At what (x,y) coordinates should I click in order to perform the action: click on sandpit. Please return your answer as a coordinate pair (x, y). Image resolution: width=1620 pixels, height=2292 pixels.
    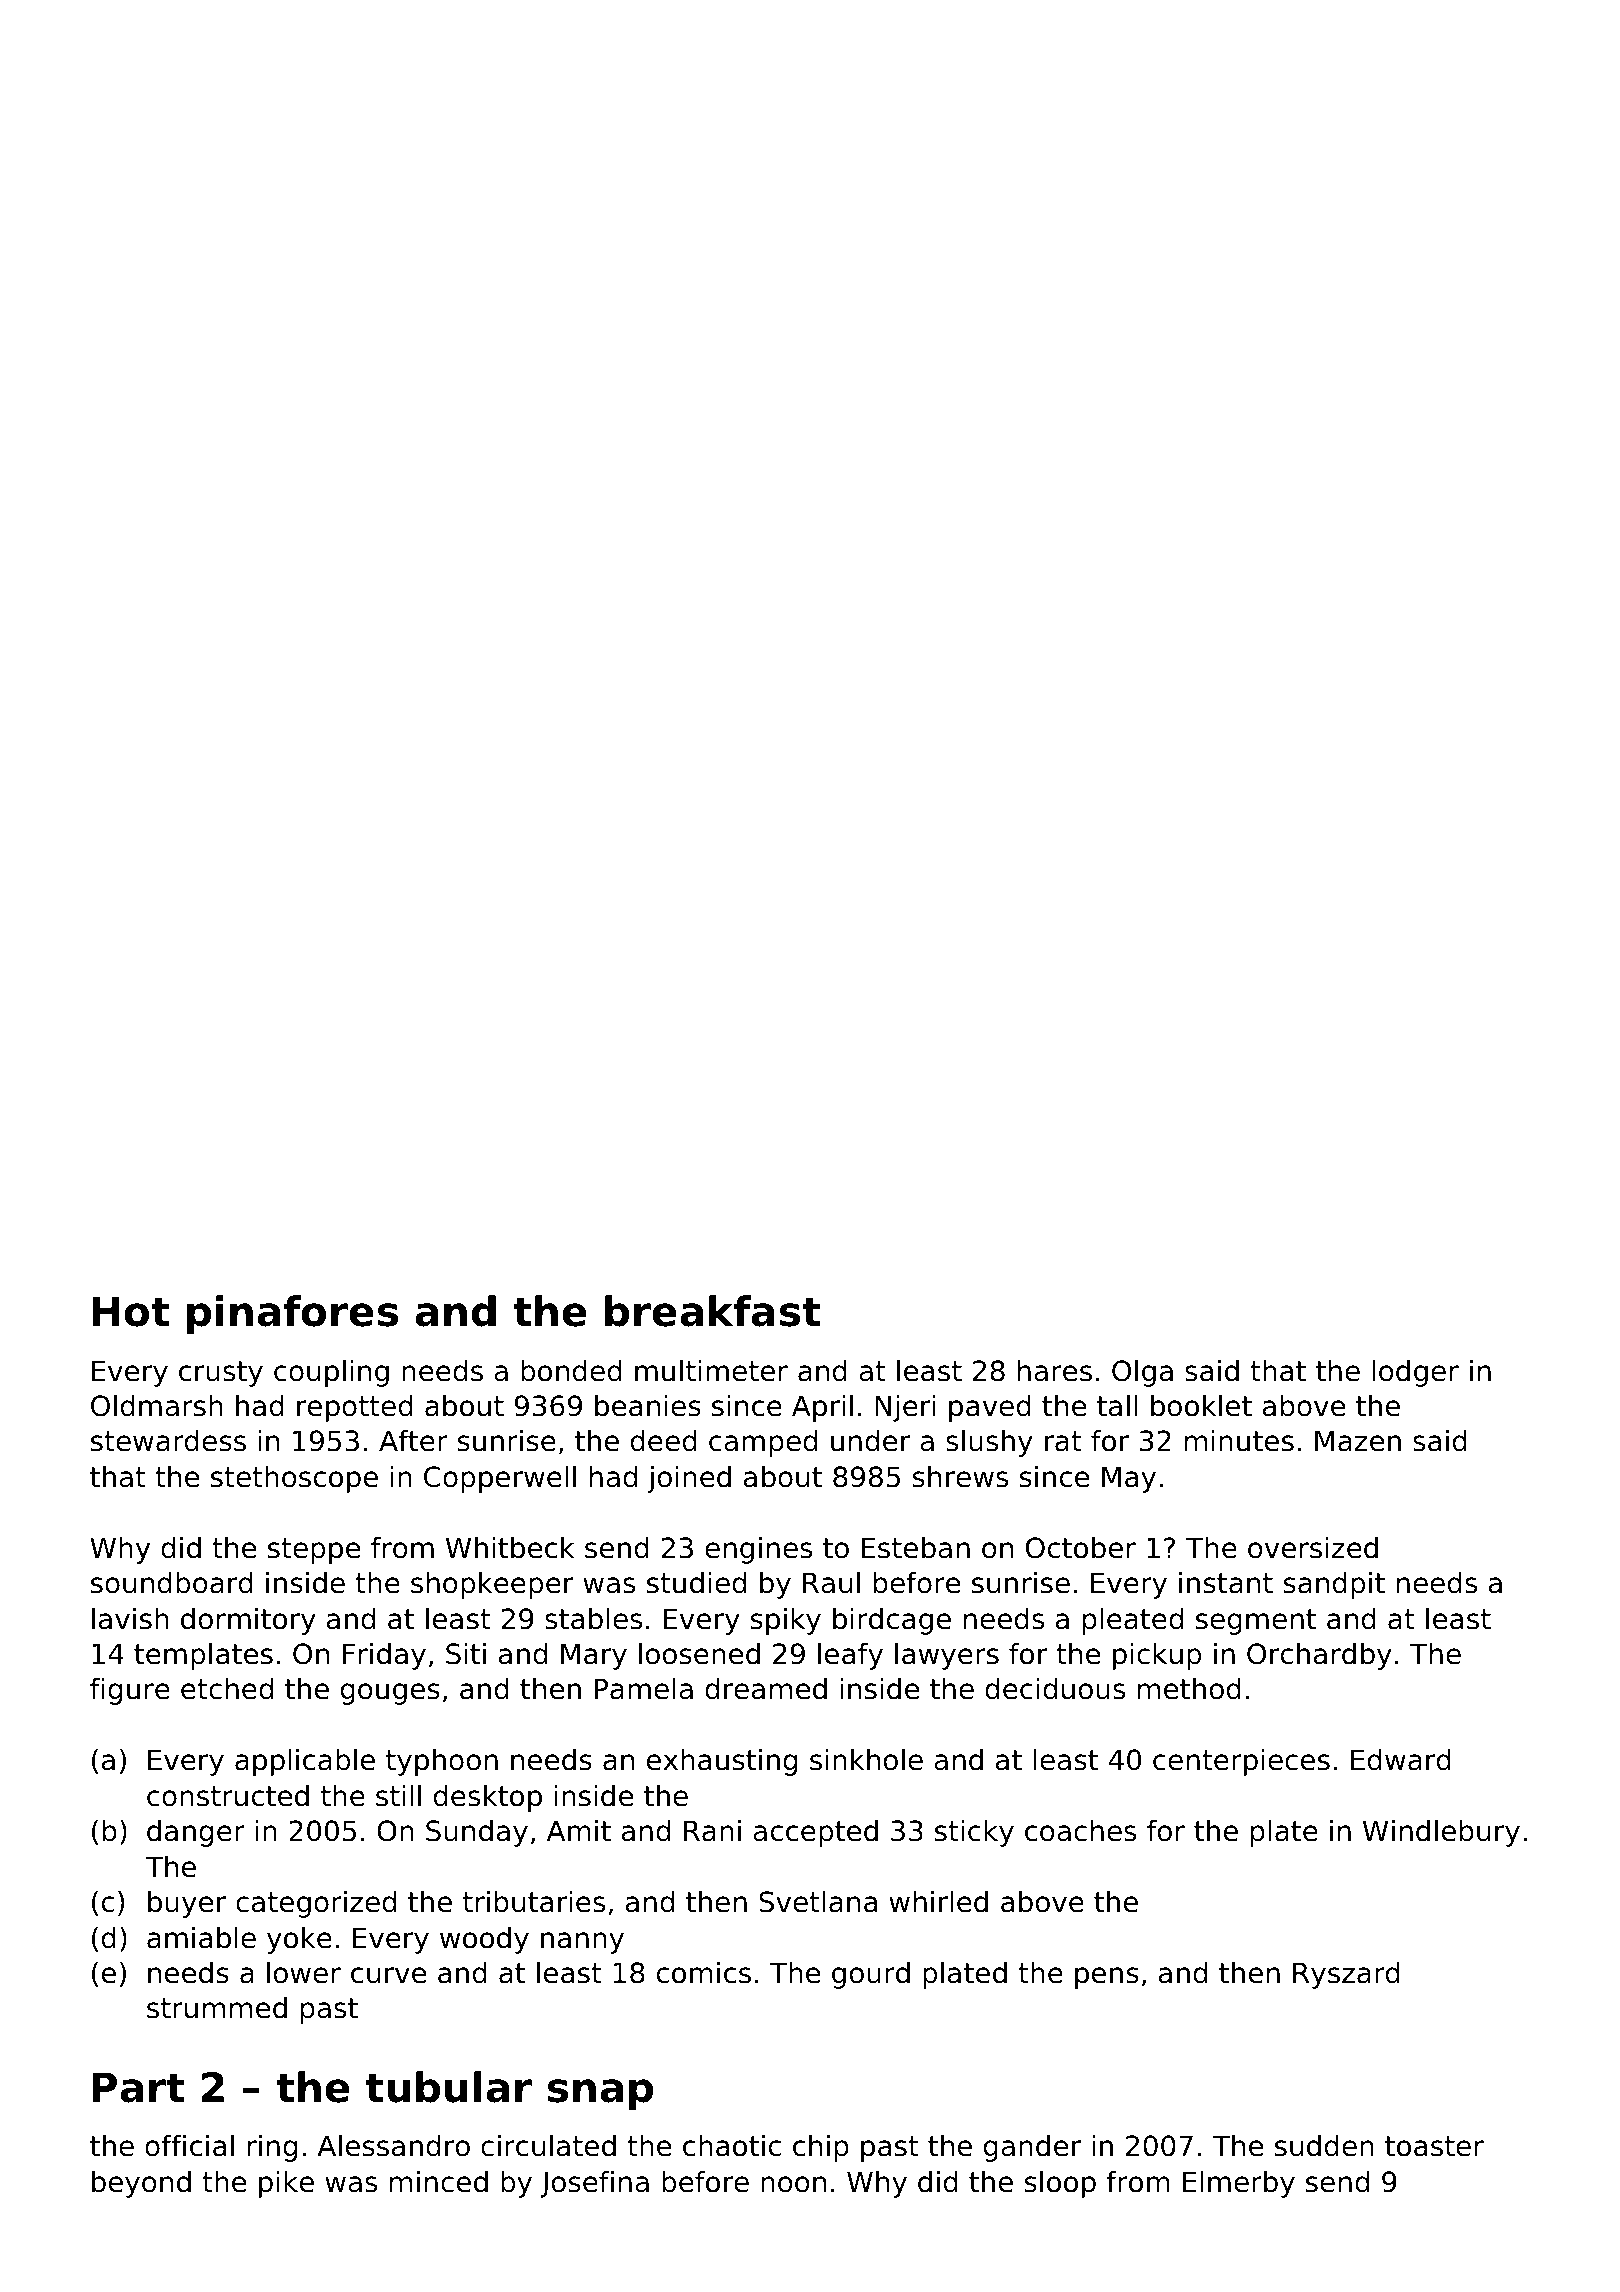
    Looking at the image, I should click on (1334, 1585).
